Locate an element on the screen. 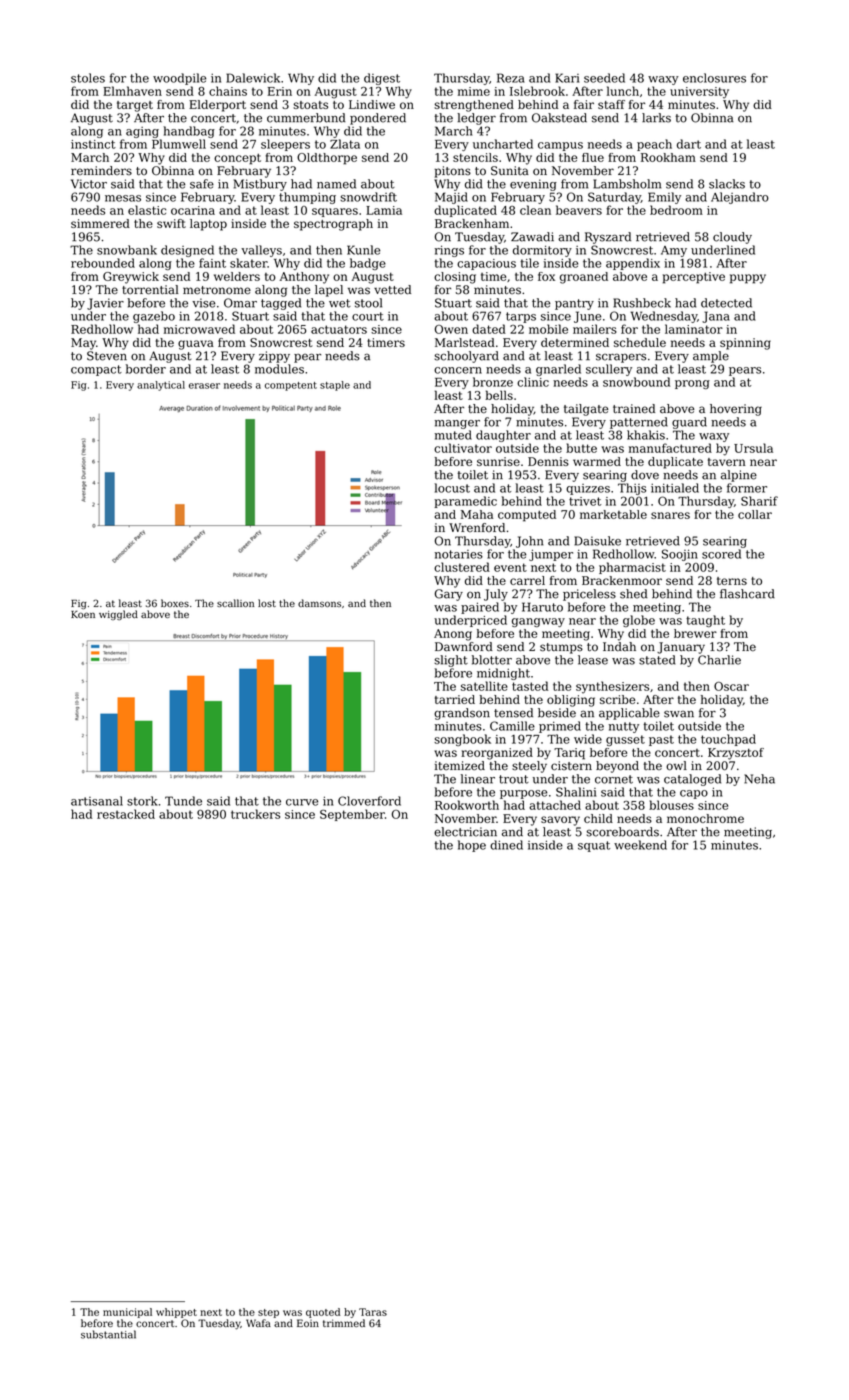 This screenshot has height=1400, width=849. artisanal is located at coordinates (97, 801).
